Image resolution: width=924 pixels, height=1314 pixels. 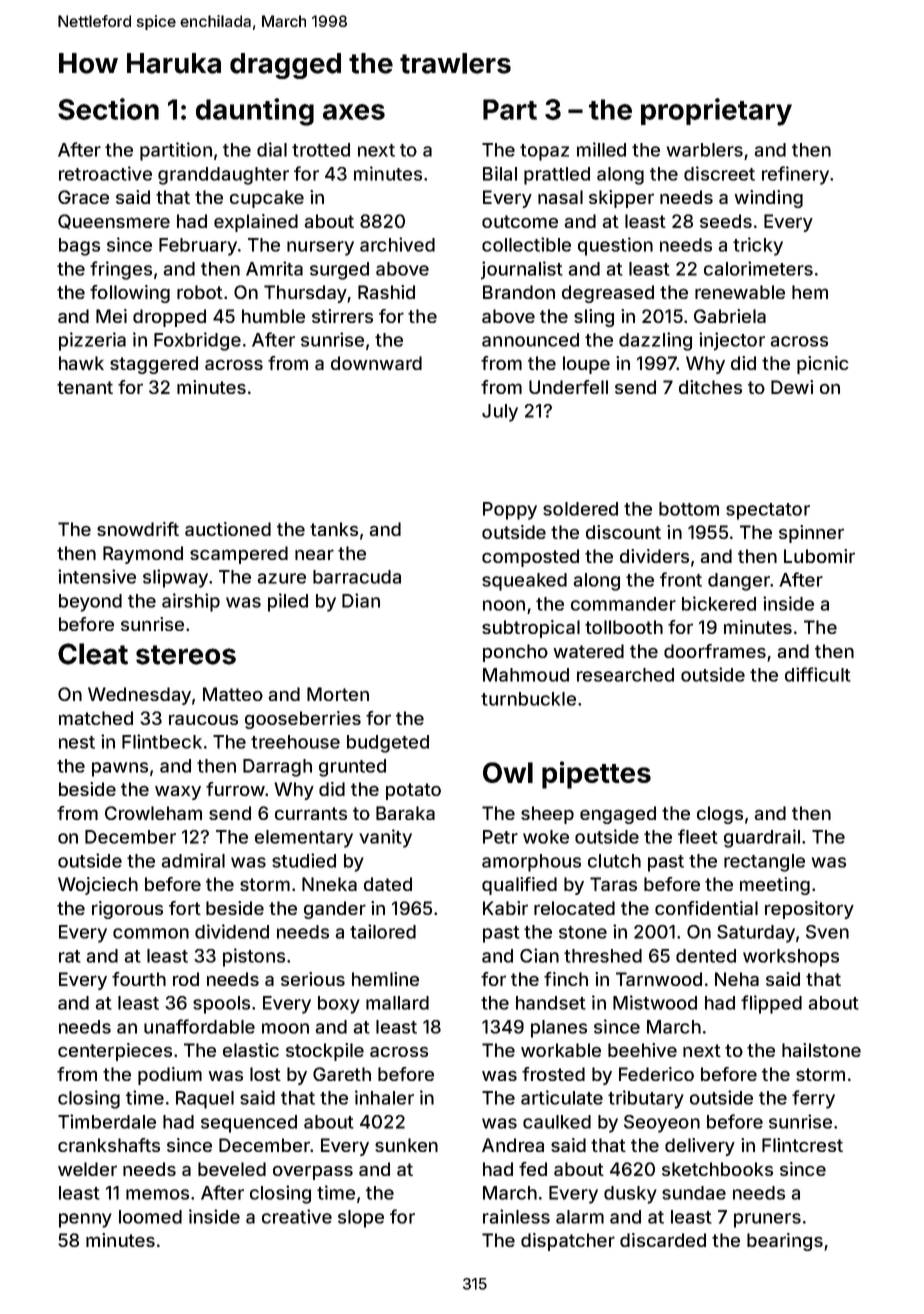 What do you see at coordinates (768, 511) in the screenshot?
I see `spectator` at bounding box center [768, 511].
